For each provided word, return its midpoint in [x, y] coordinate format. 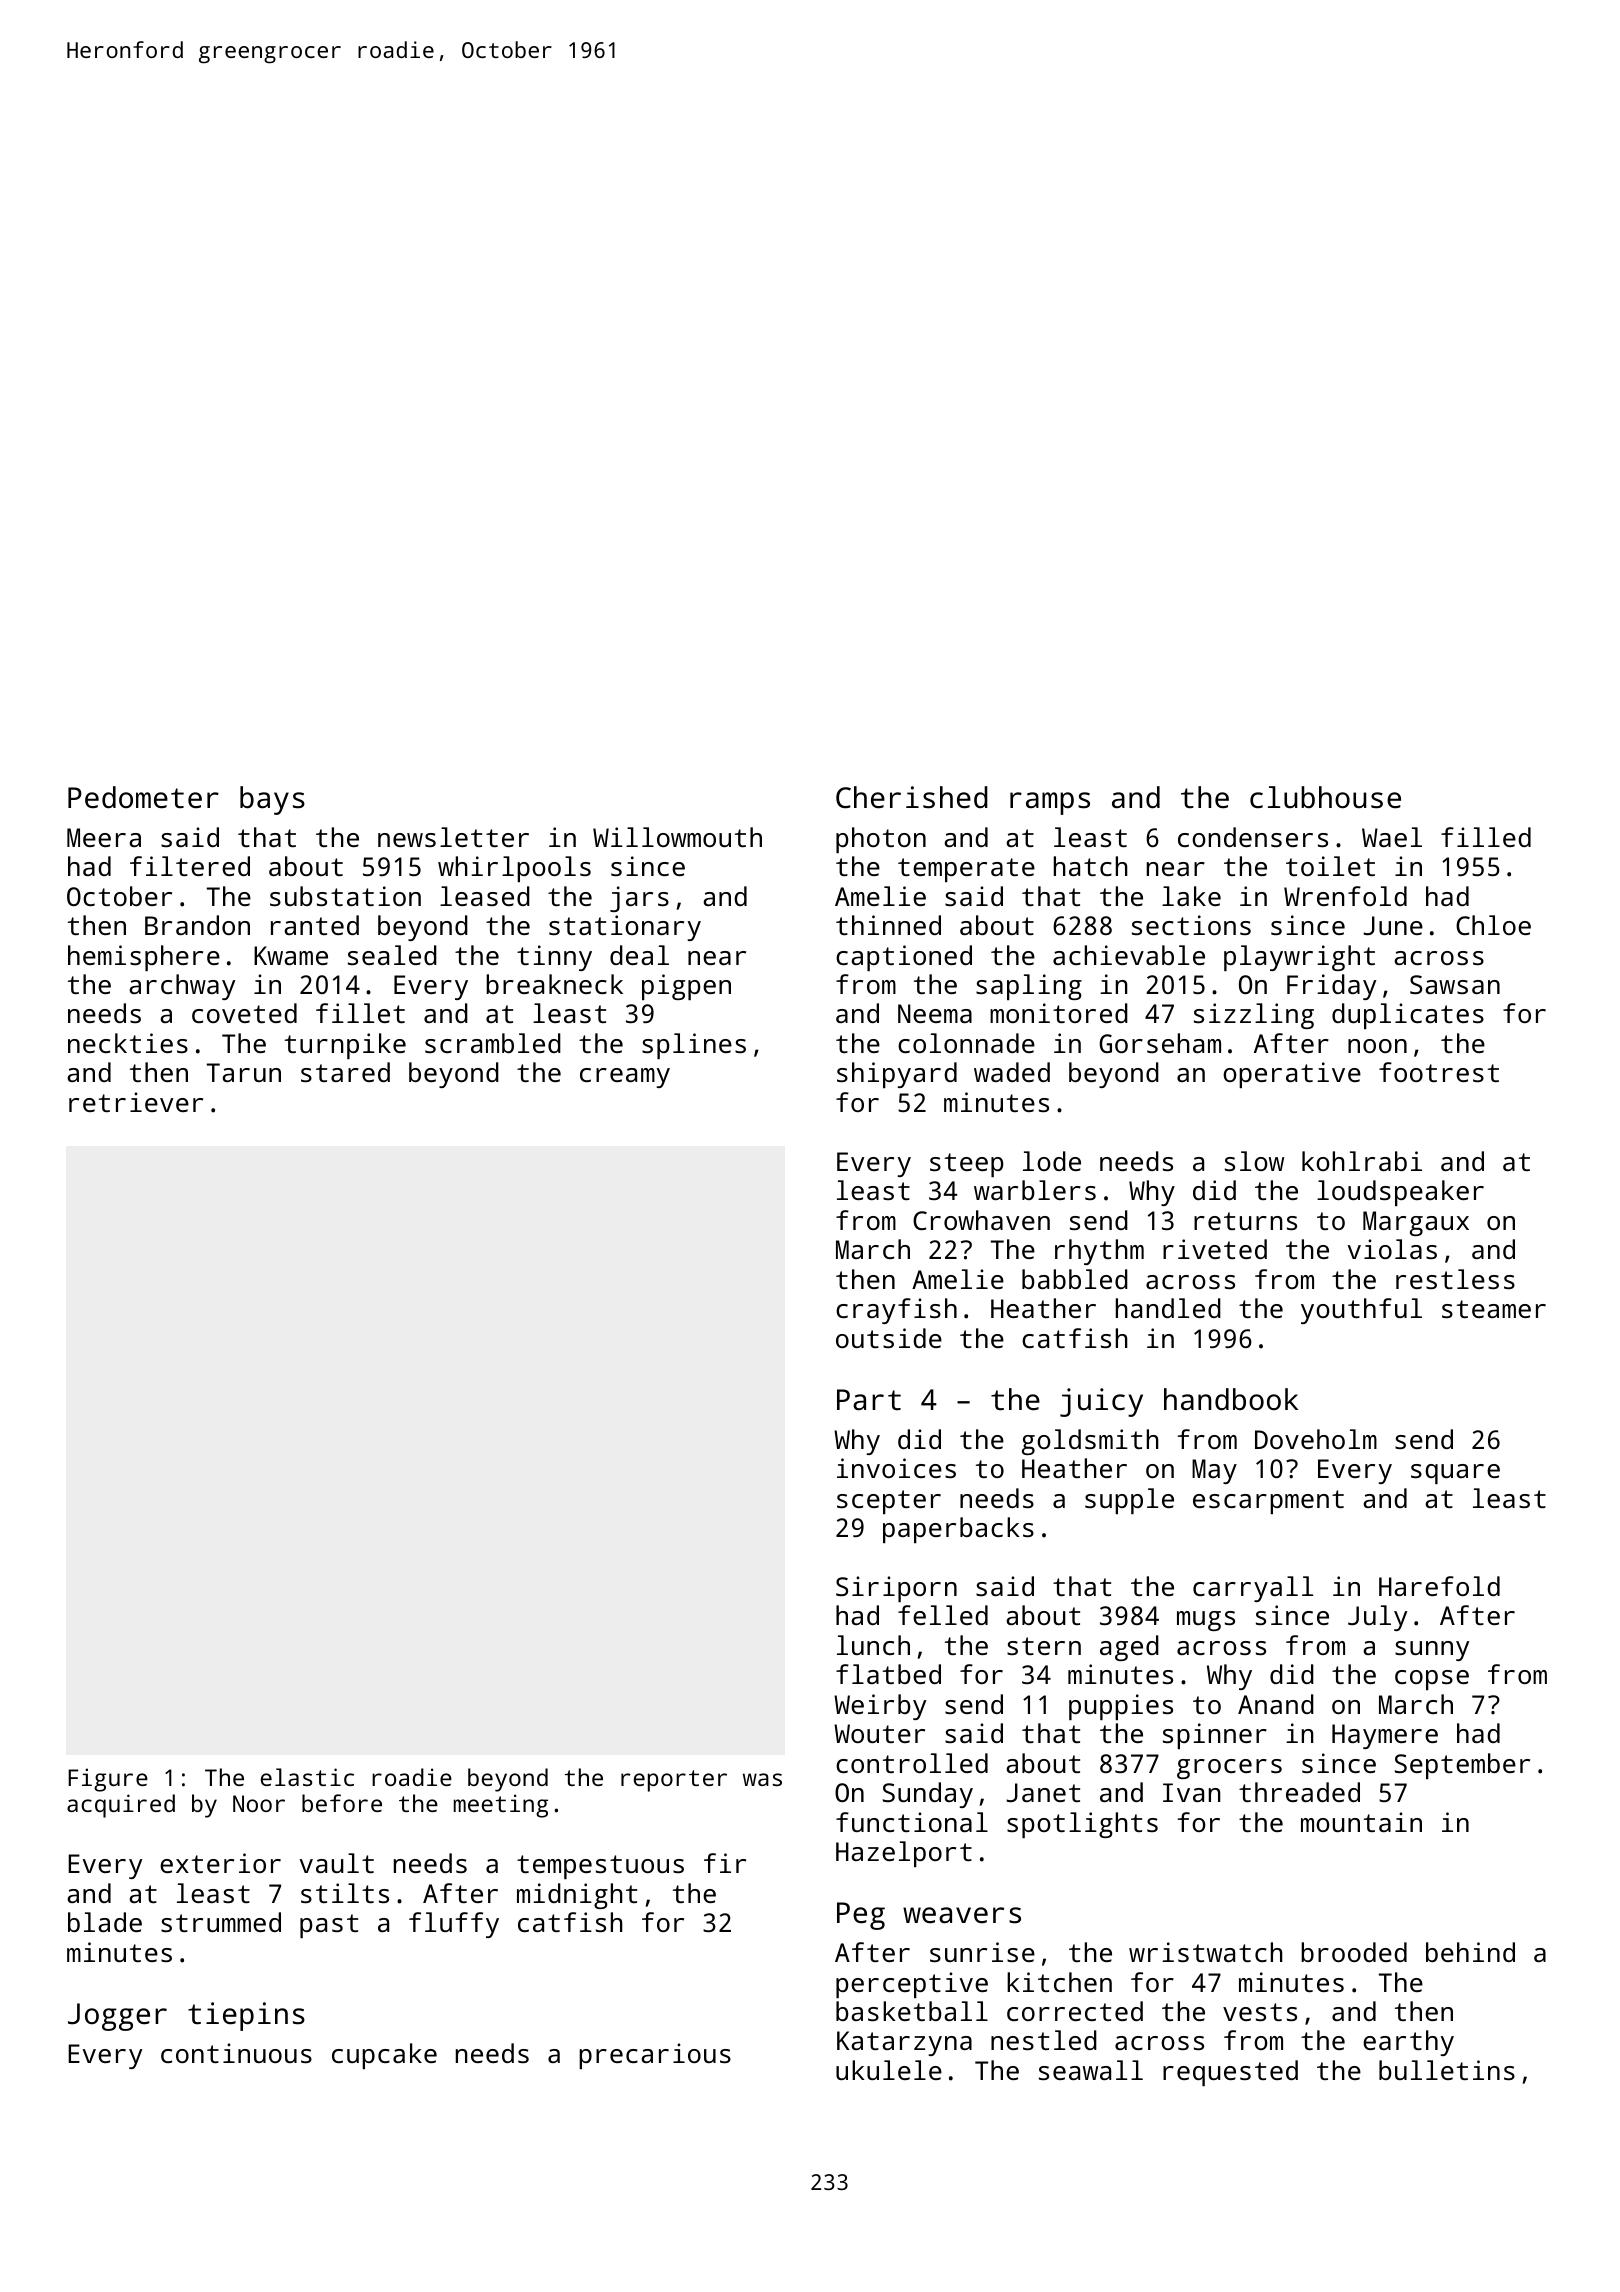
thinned [888, 925]
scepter [889, 1502]
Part [869, 1400]
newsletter [453, 837]
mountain [1361, 1822]
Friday [1331, 987]
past [329, 1926]
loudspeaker [1400, 1193]
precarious [655, 2056]
